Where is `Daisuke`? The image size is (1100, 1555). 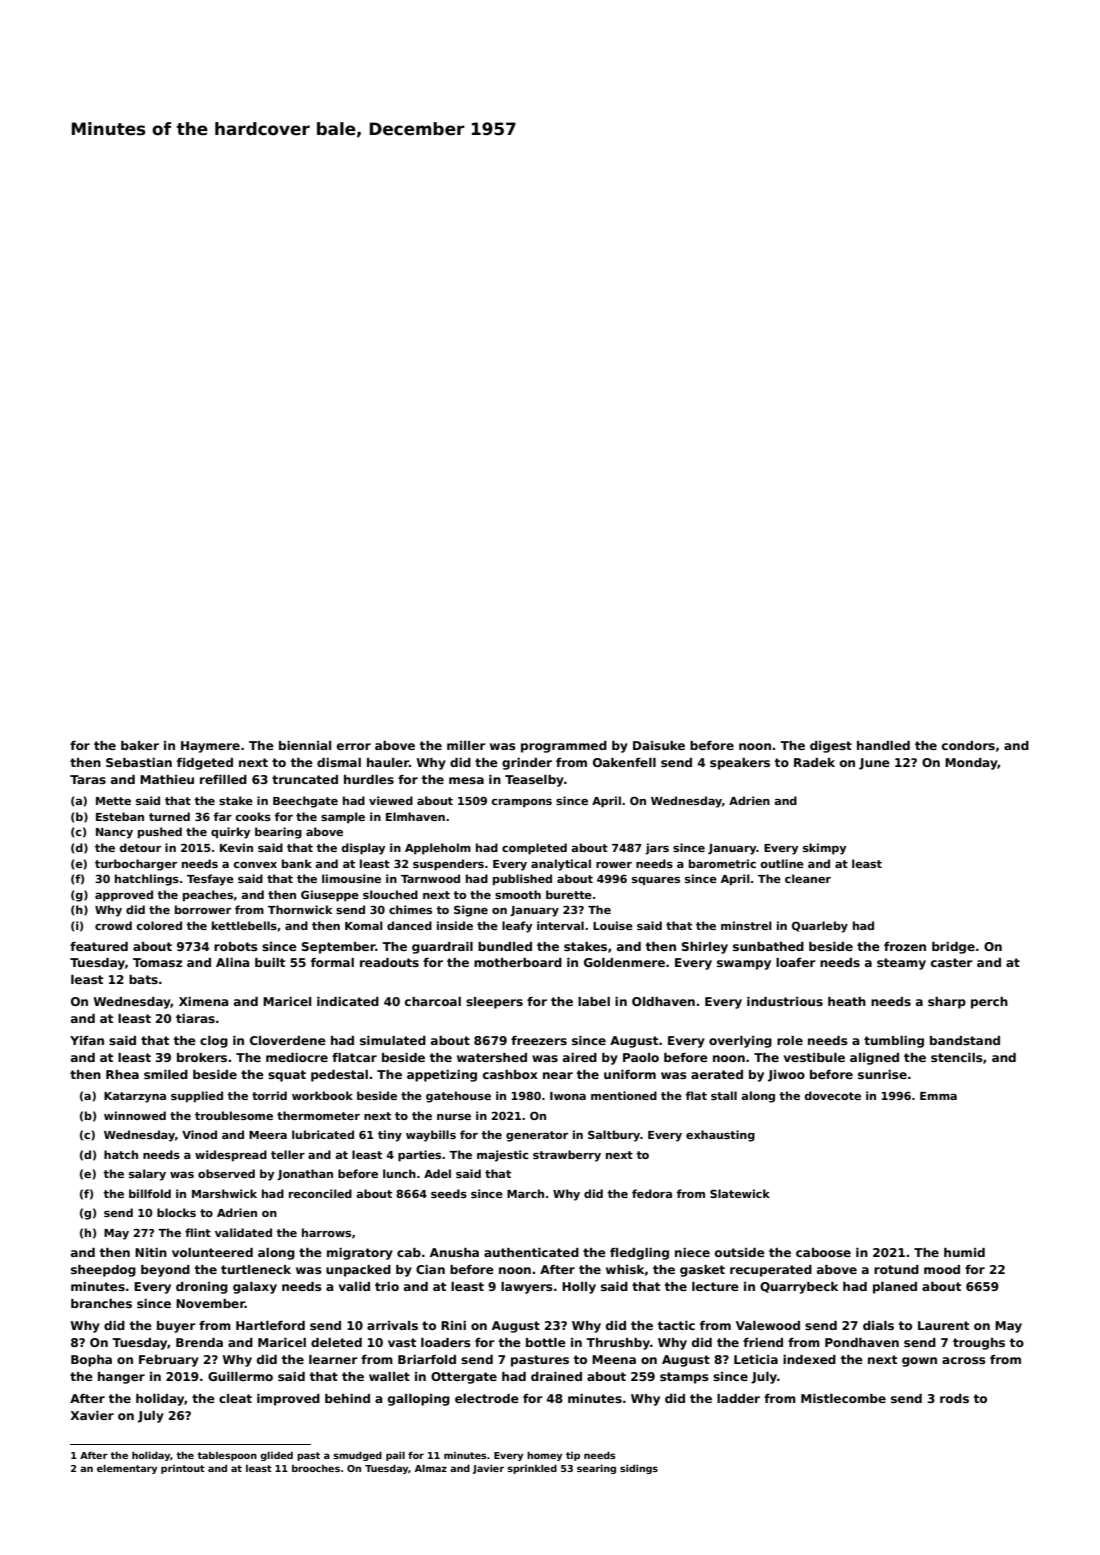
Daisuke is located at coordinates (659, 745).
